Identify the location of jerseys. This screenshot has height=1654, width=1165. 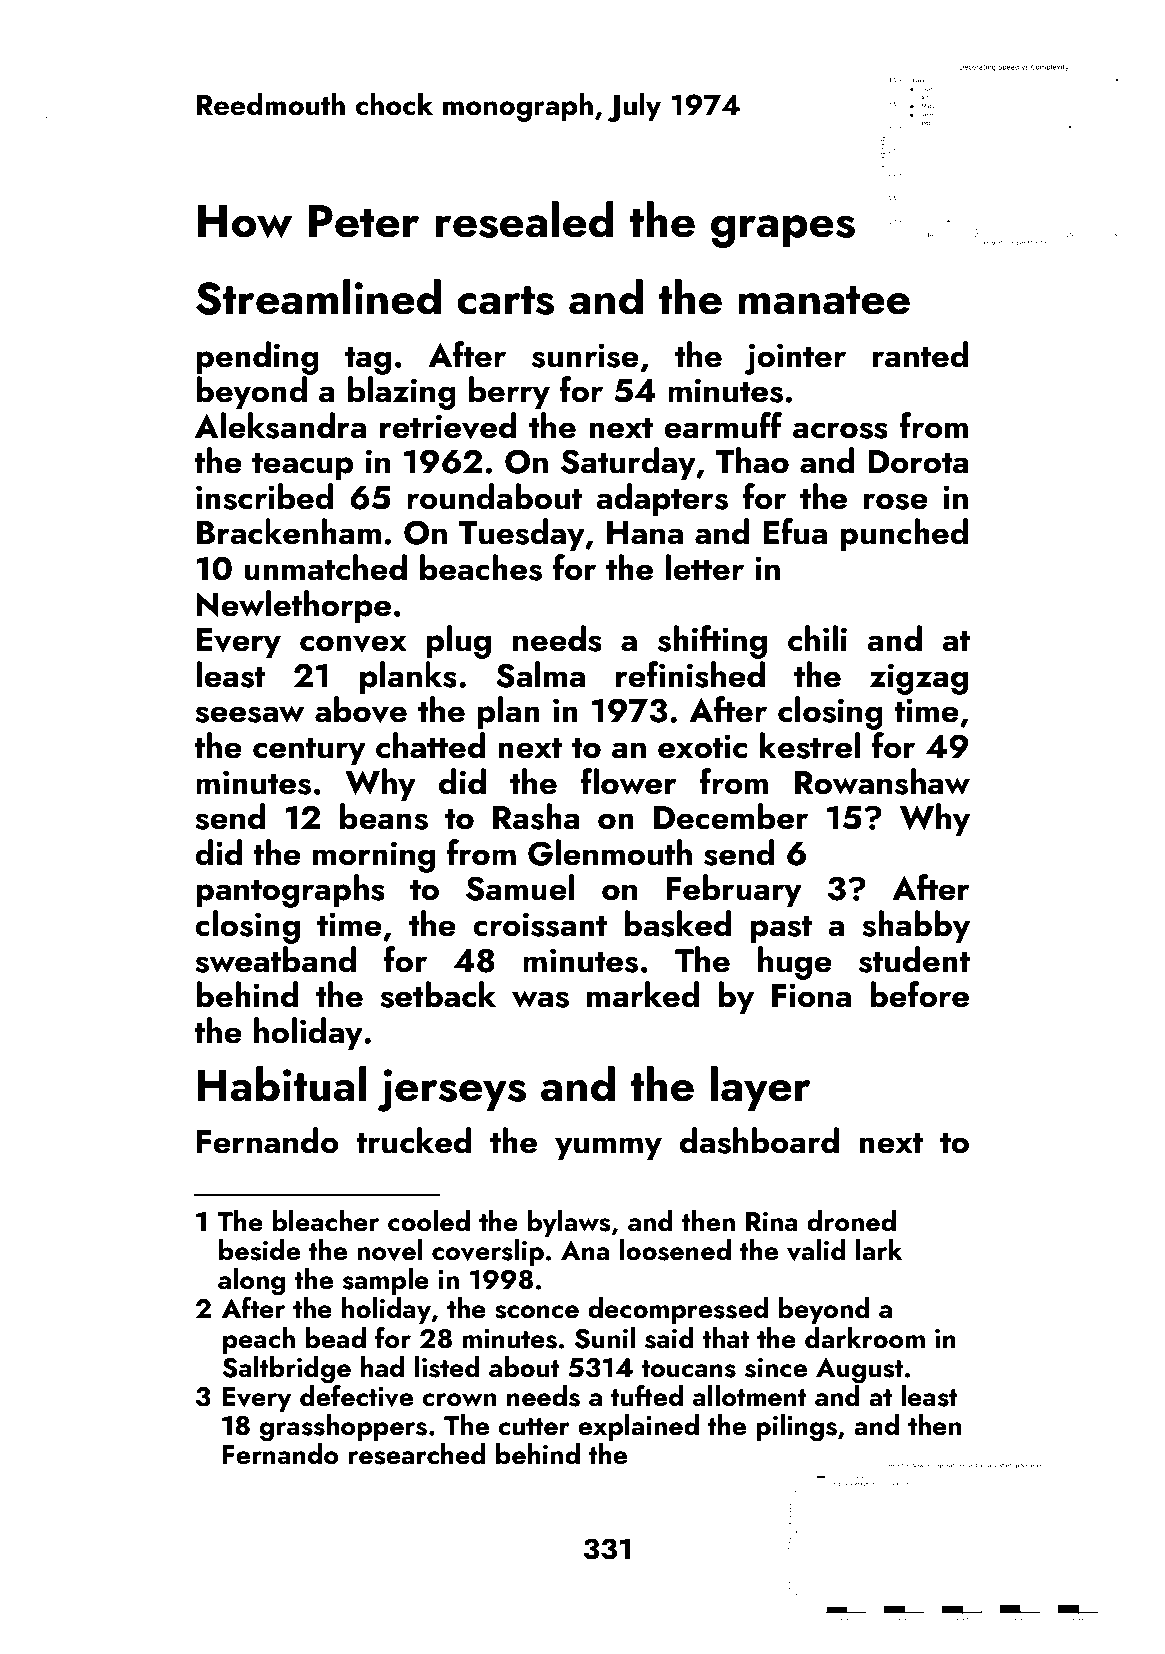
(452, 1090).
